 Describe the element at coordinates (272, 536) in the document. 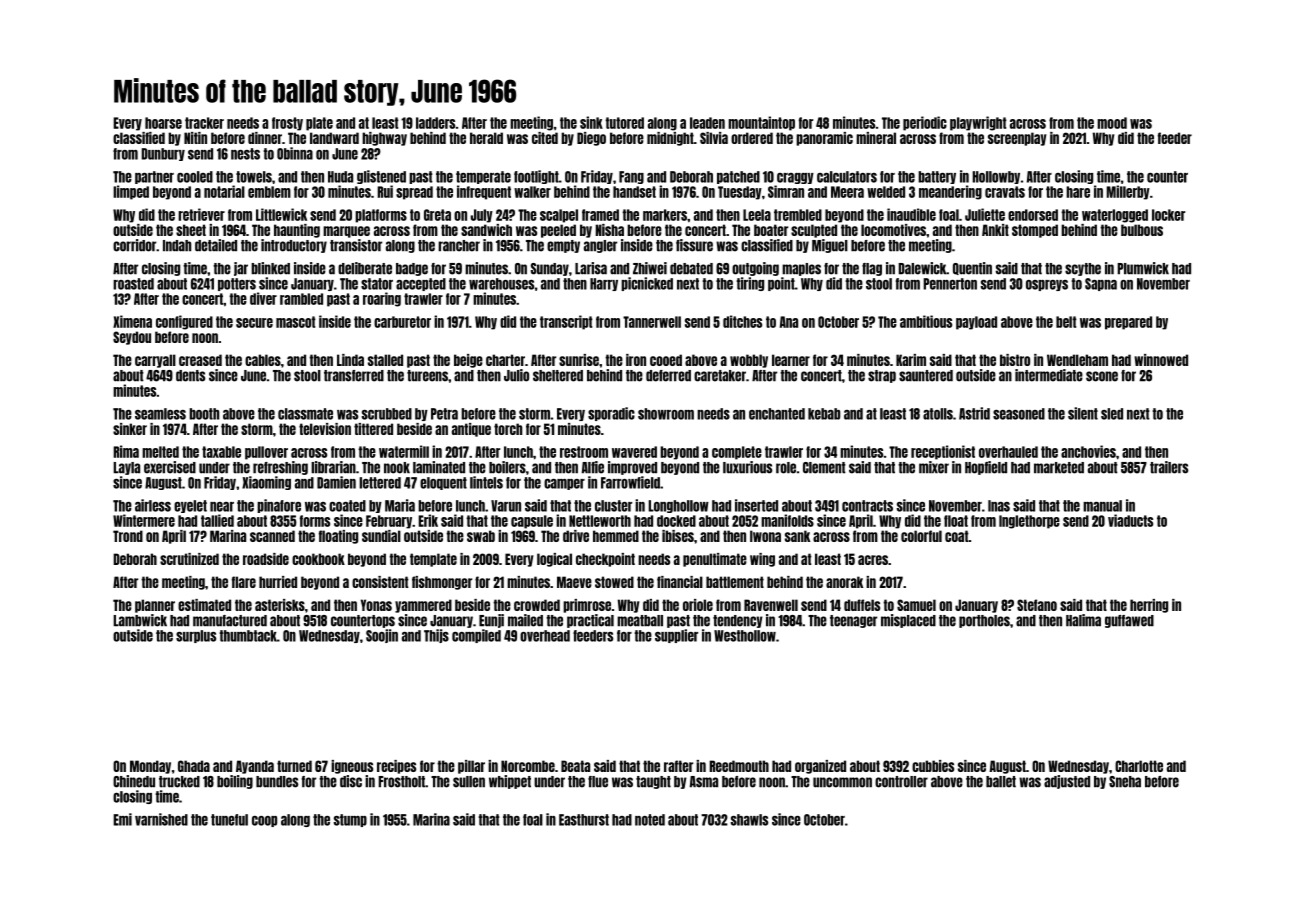

I see `scanned` at that location.
